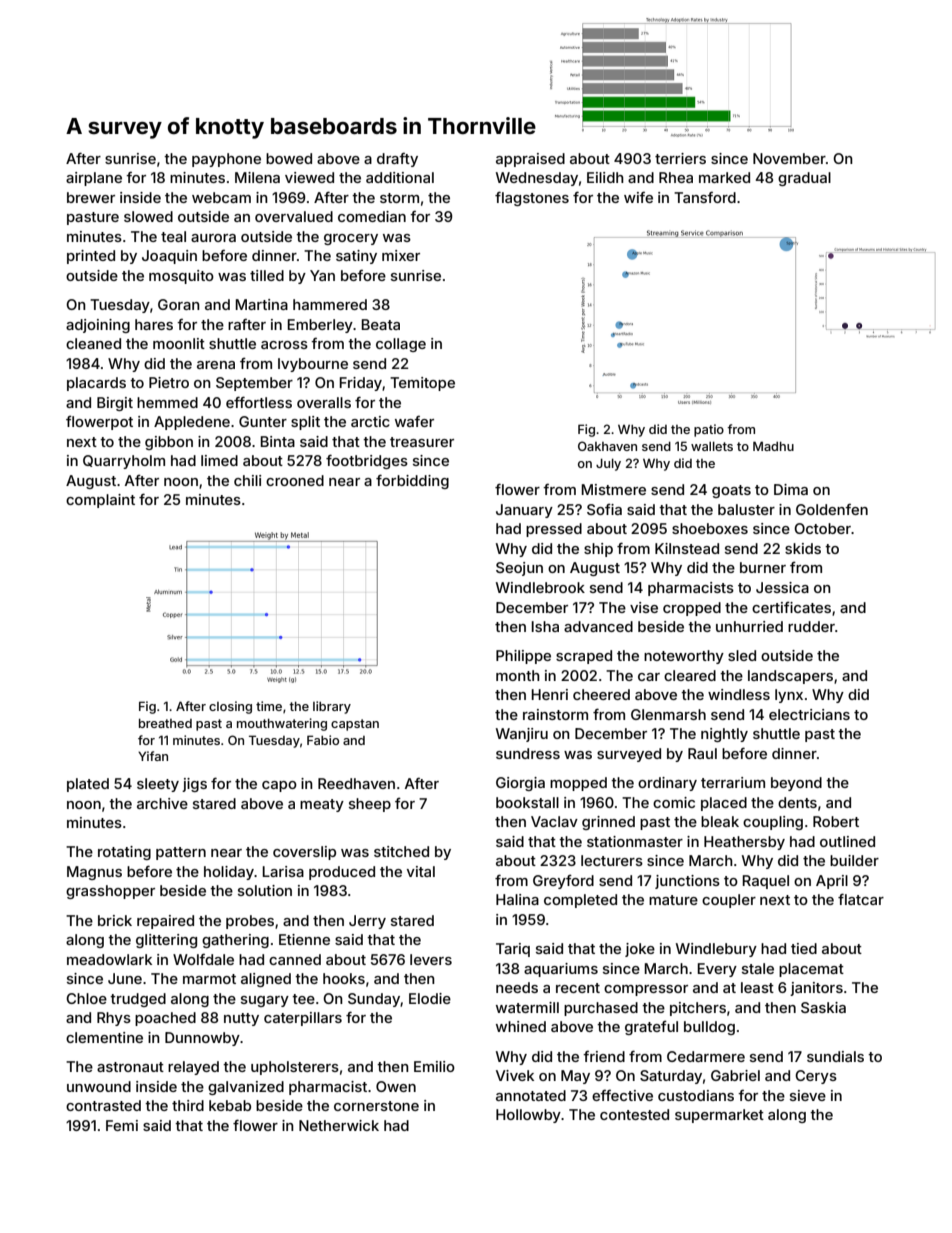 Image resolution: width=952 pixels, height=1233 pixels. What do you see at coordinates (607, 446) in the screenshot?
I see `Oakhaven` at bounding box center [607, 446].
